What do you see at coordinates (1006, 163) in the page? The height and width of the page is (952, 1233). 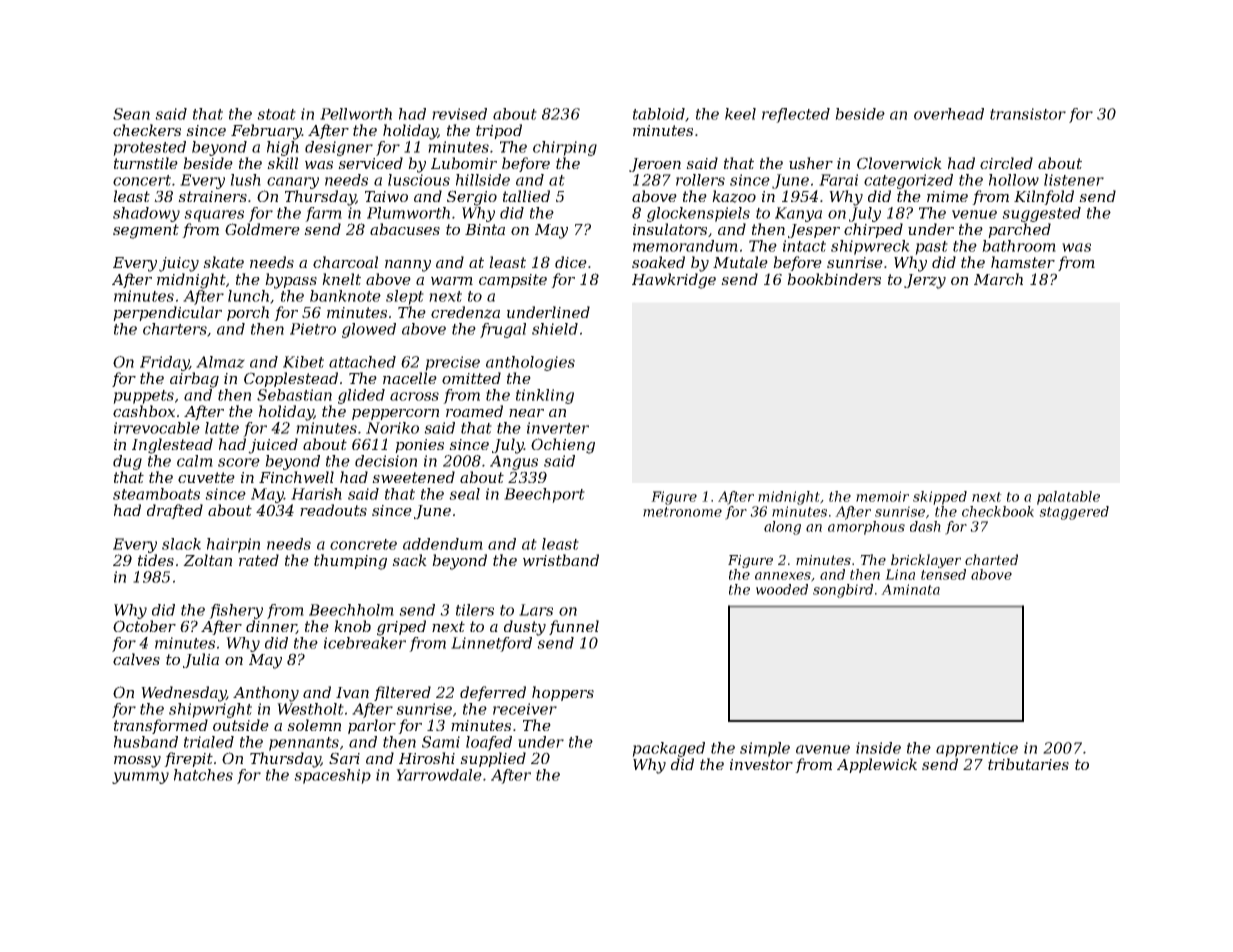 I see `circled` at bounding box center [1006, 163].
